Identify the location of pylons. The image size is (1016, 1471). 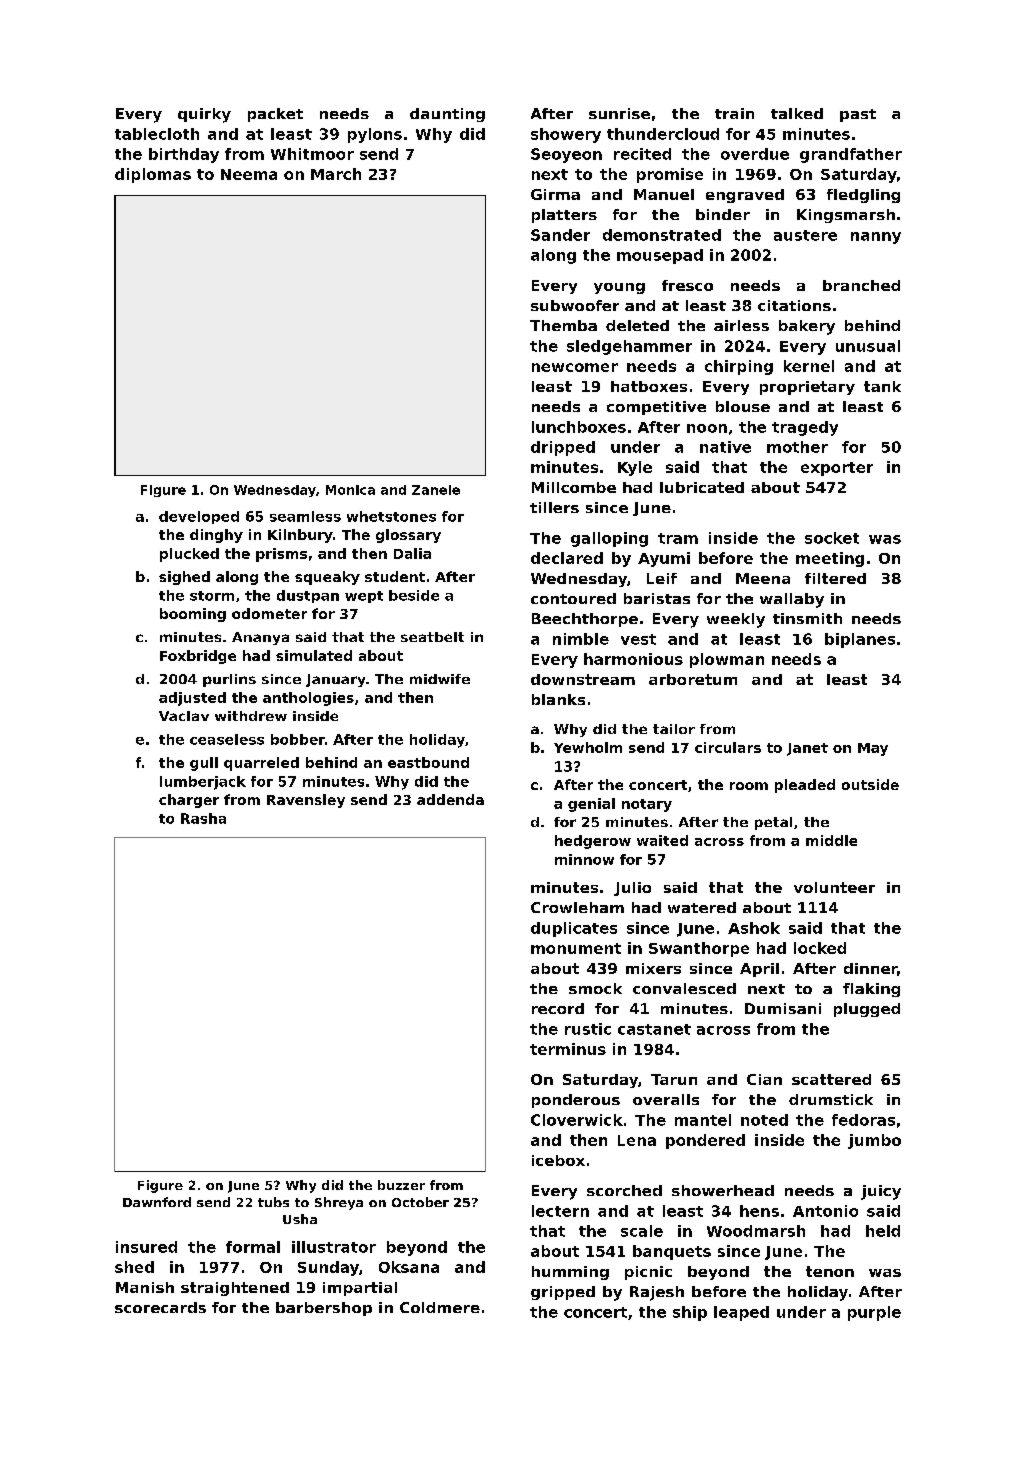
(375, 135).
